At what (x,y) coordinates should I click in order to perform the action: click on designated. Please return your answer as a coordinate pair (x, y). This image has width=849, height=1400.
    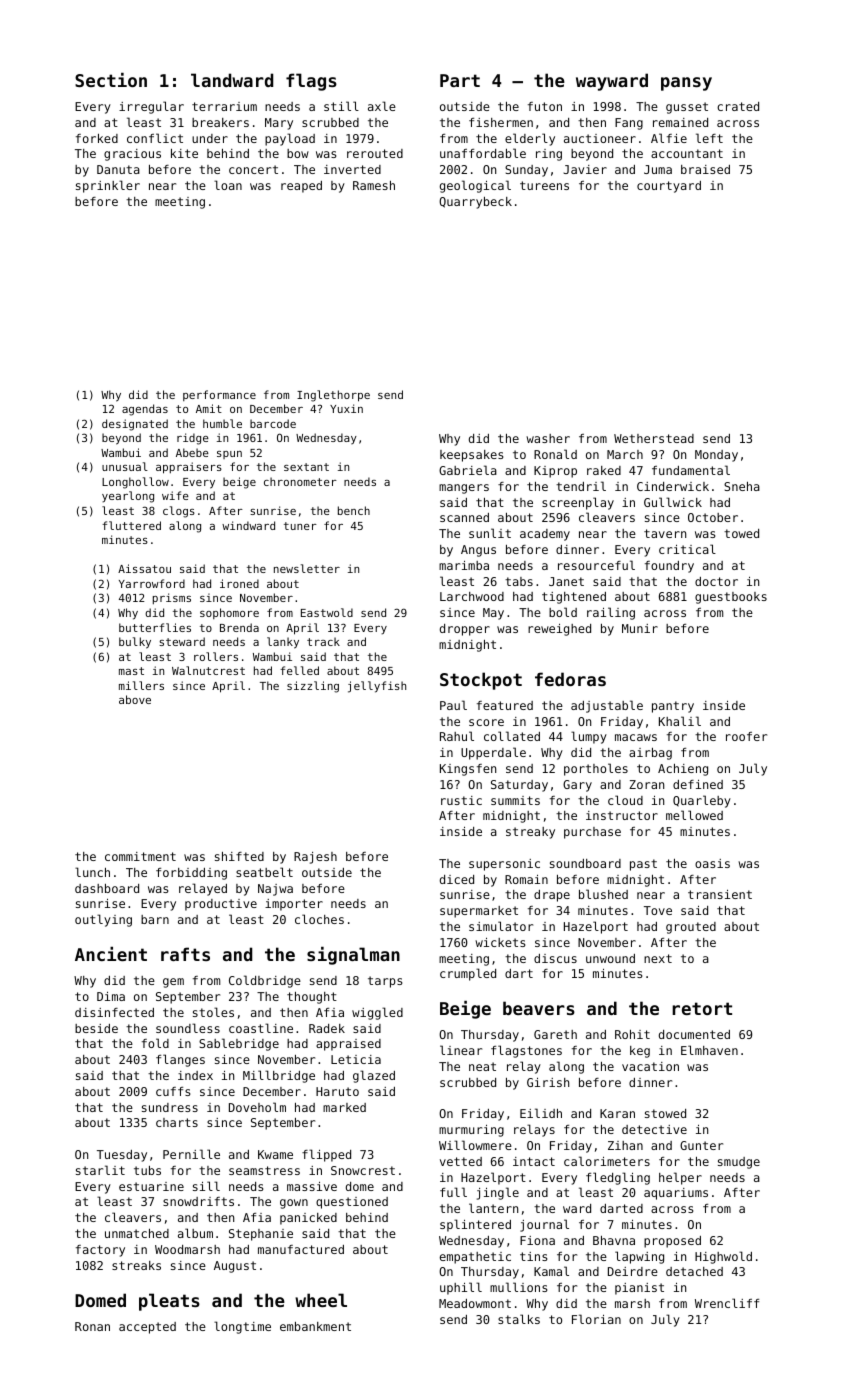
    Looking at the image, I should click on (135, 425).
